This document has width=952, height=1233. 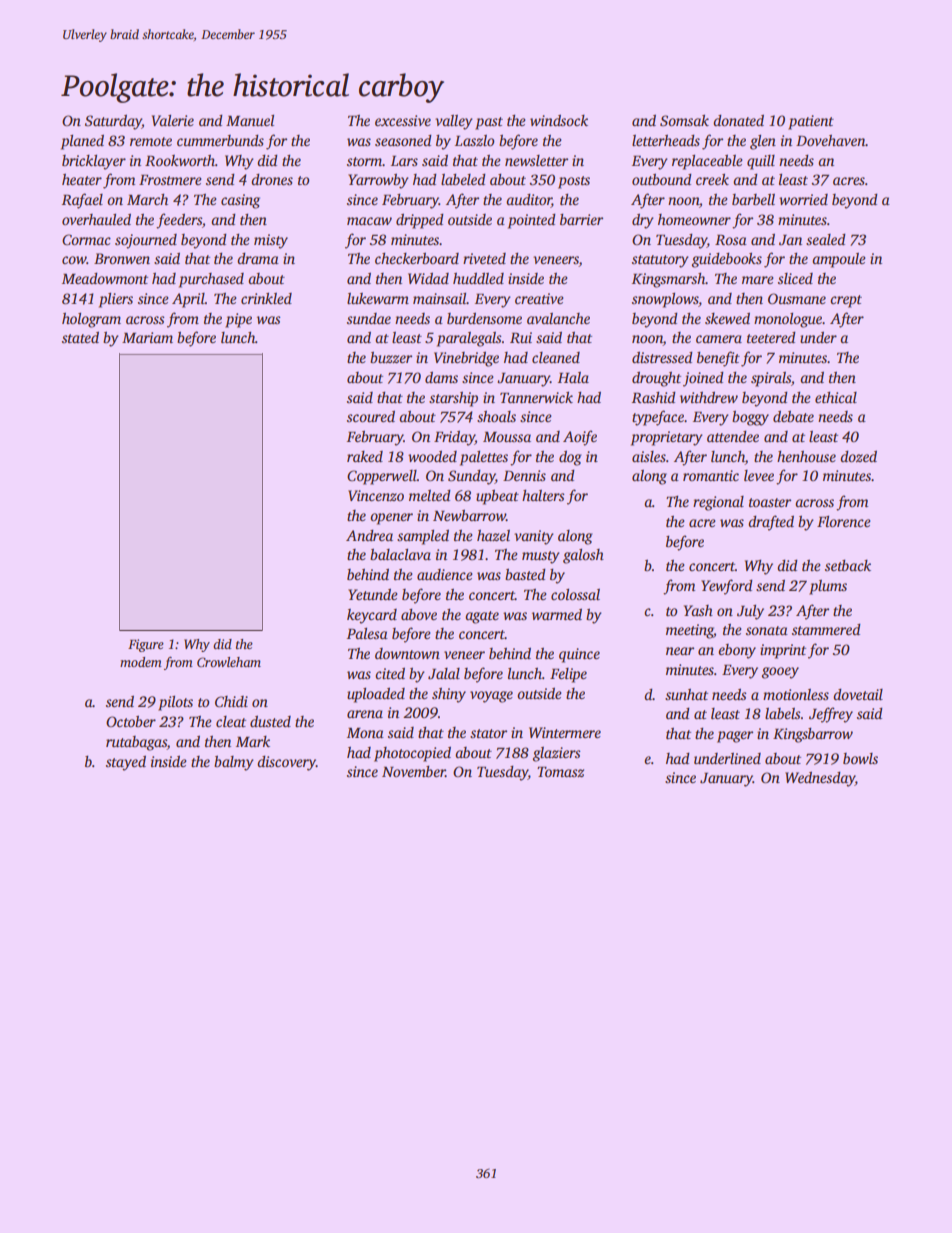 What do you see at coordinates (403, 120) in the document?
I see `excessive` at bounding box center [403, 120].
